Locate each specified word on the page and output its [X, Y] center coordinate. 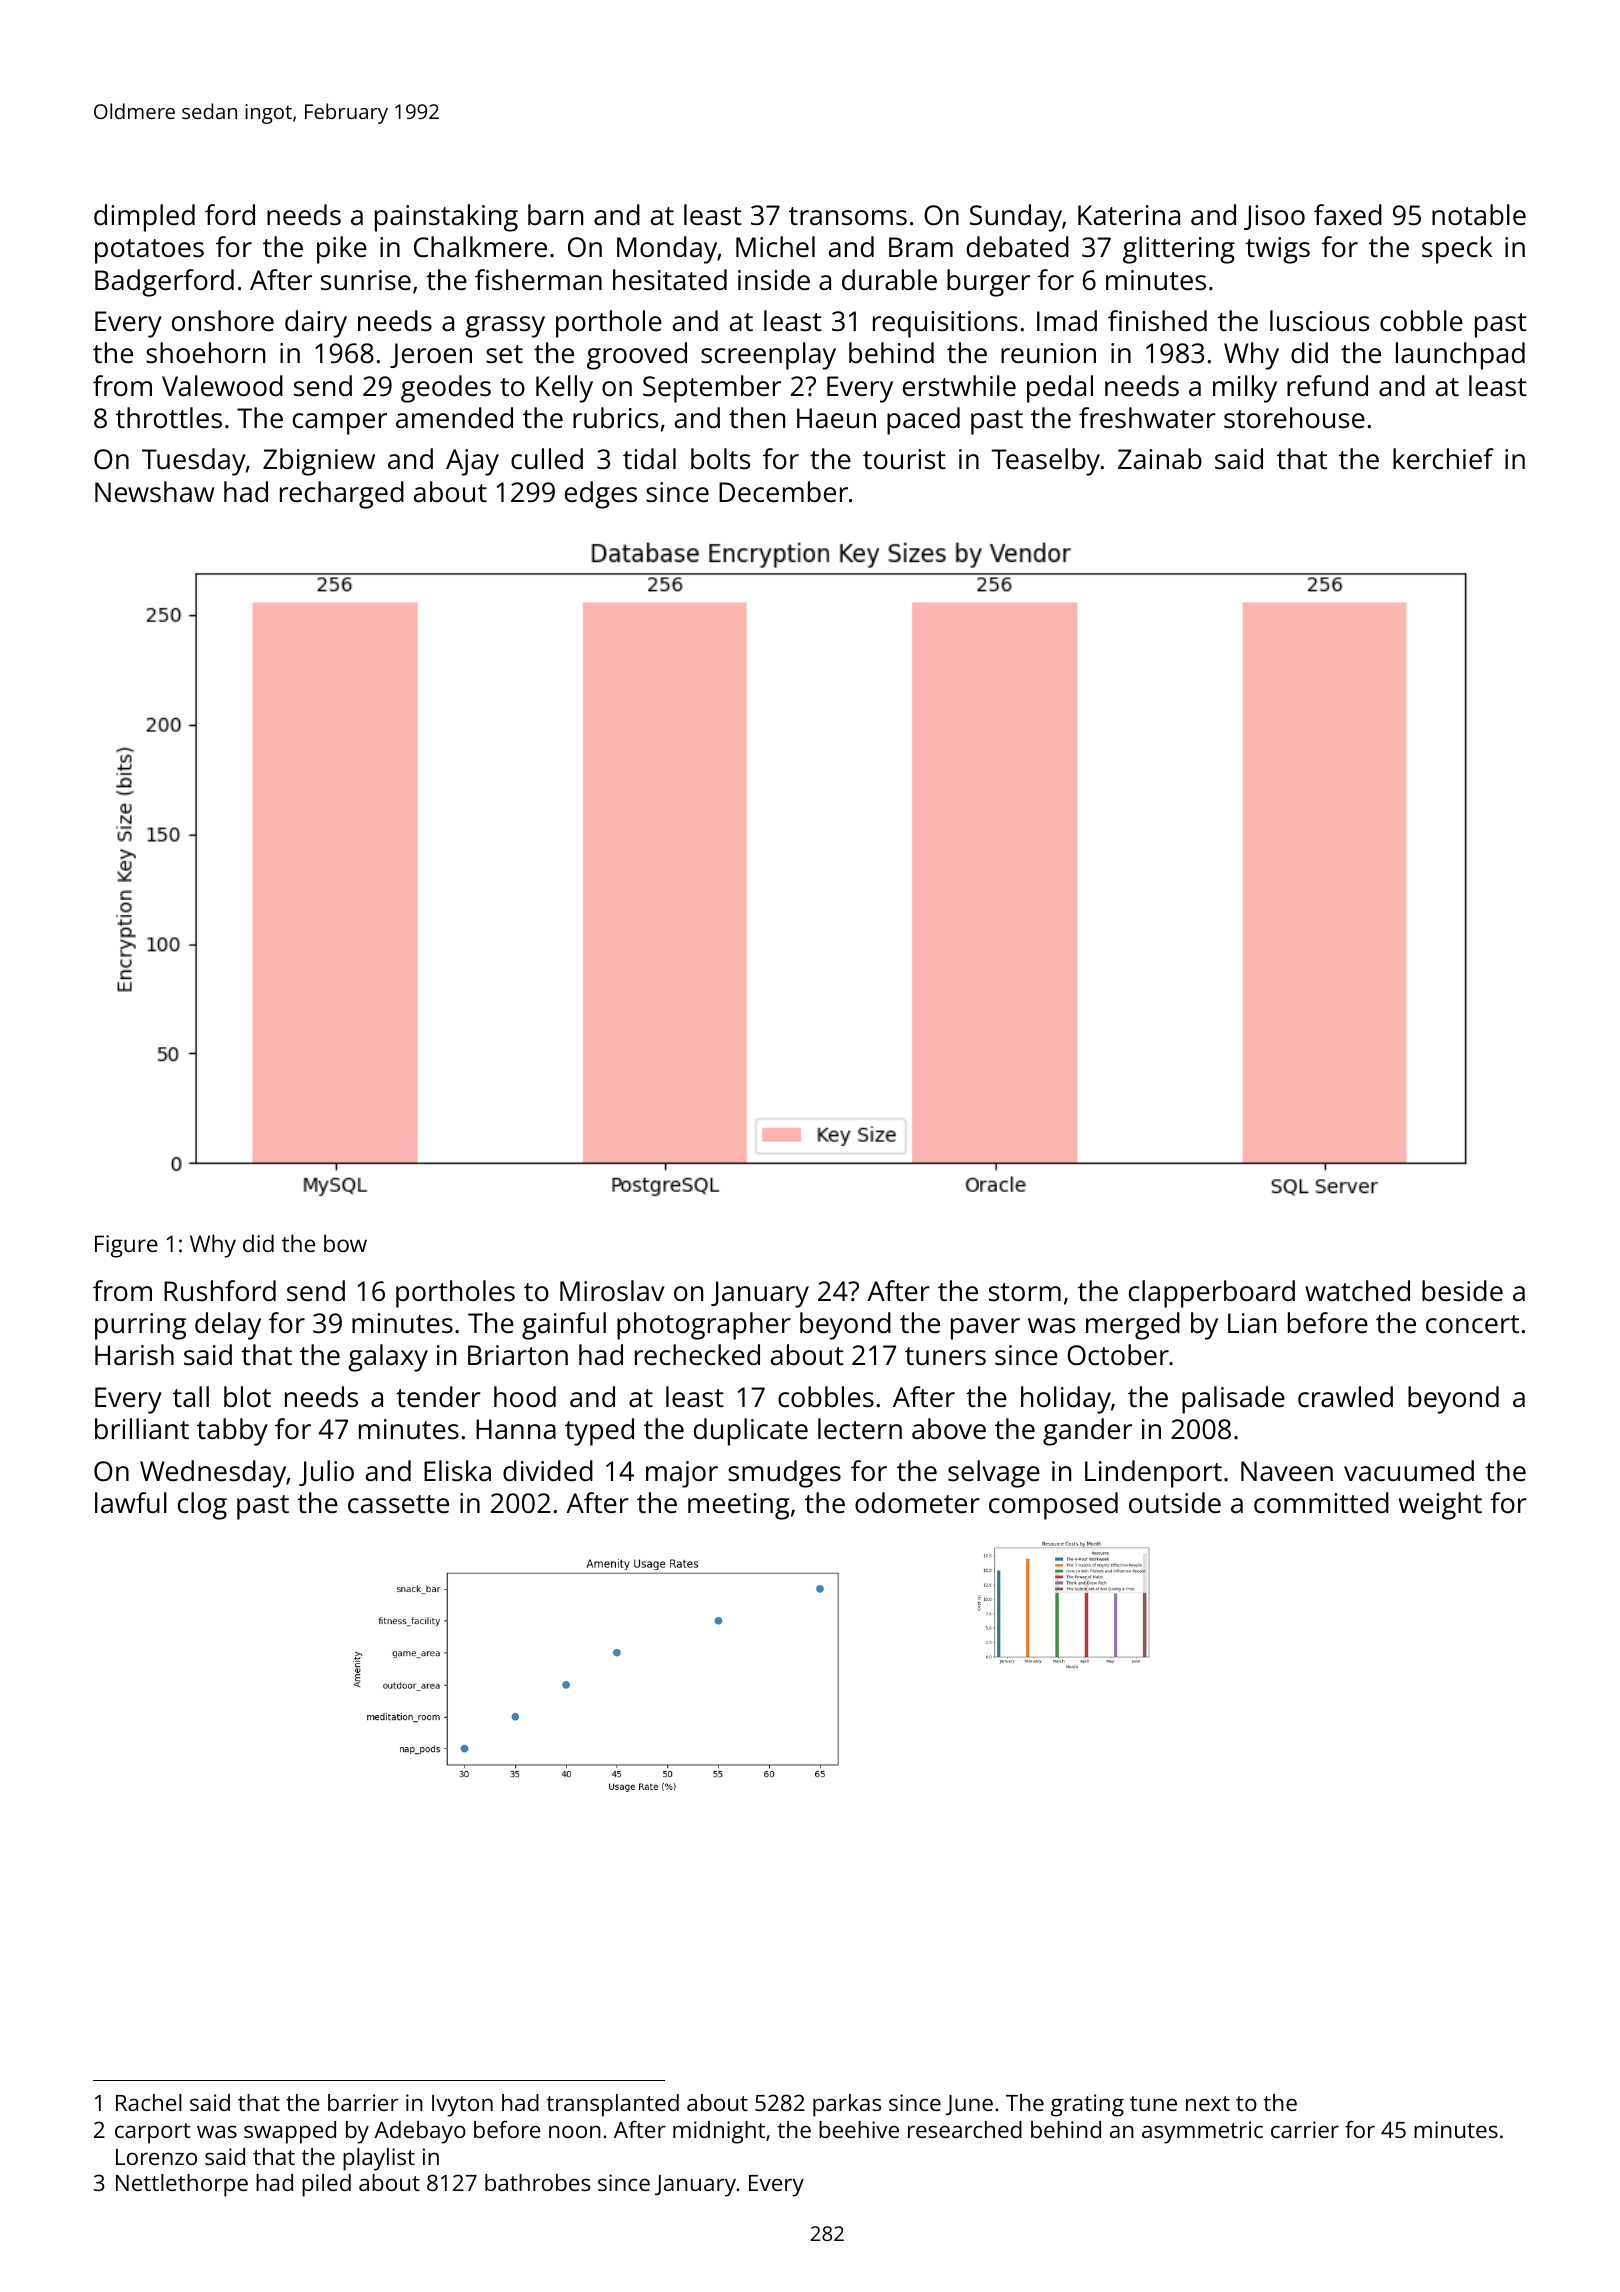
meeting [738, 1506]
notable [1479, 215]
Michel [775, 247]
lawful [131, 1502]
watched [1357, 1290]
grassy [505, 327]
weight [1440, 1506]
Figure [126, 1246]
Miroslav [612, 1290]
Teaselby [1045, 462]
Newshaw [155, 491]
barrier [363, 2102]
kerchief [1443, 459]
